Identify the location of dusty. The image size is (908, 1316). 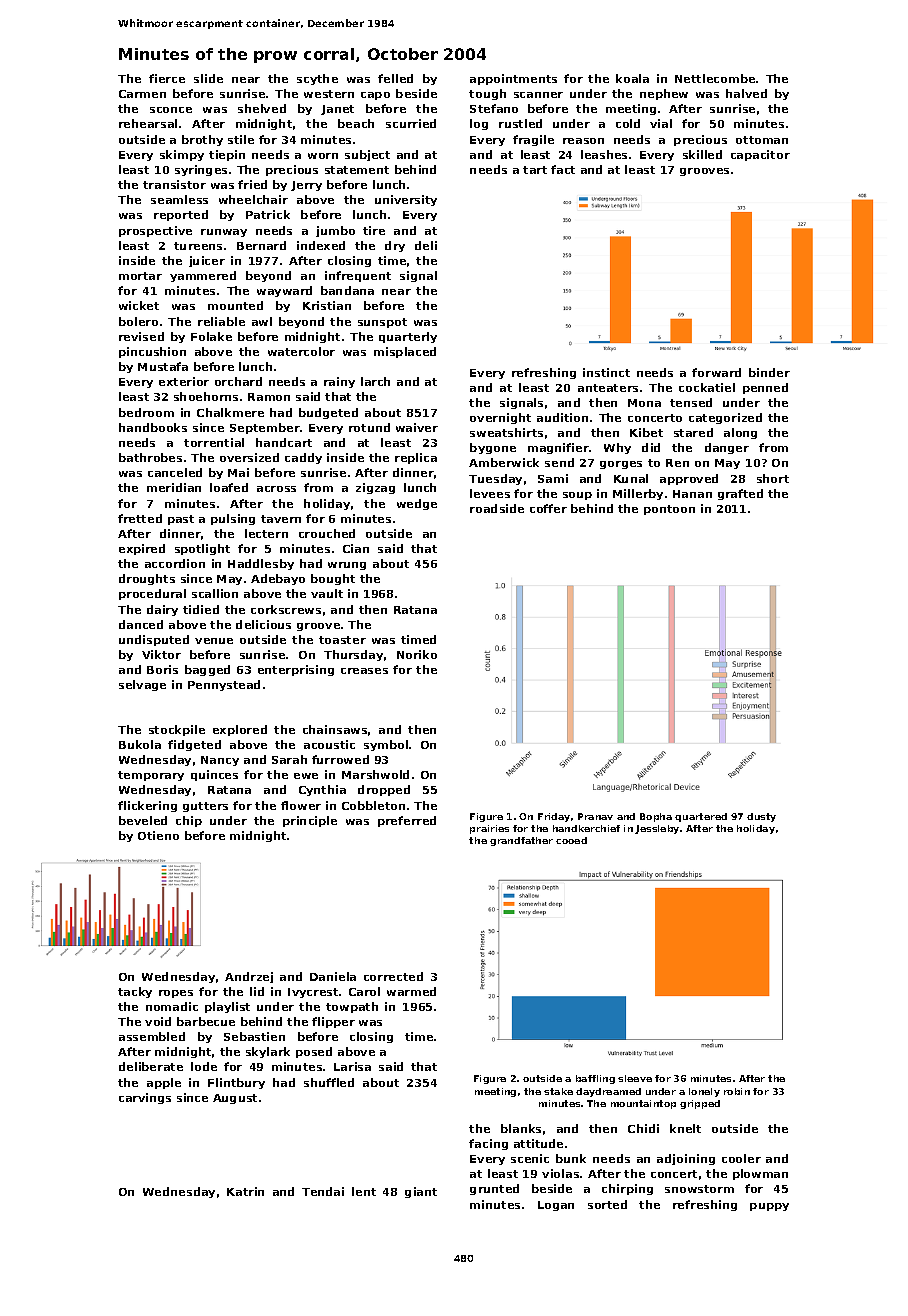
(761, 817).
